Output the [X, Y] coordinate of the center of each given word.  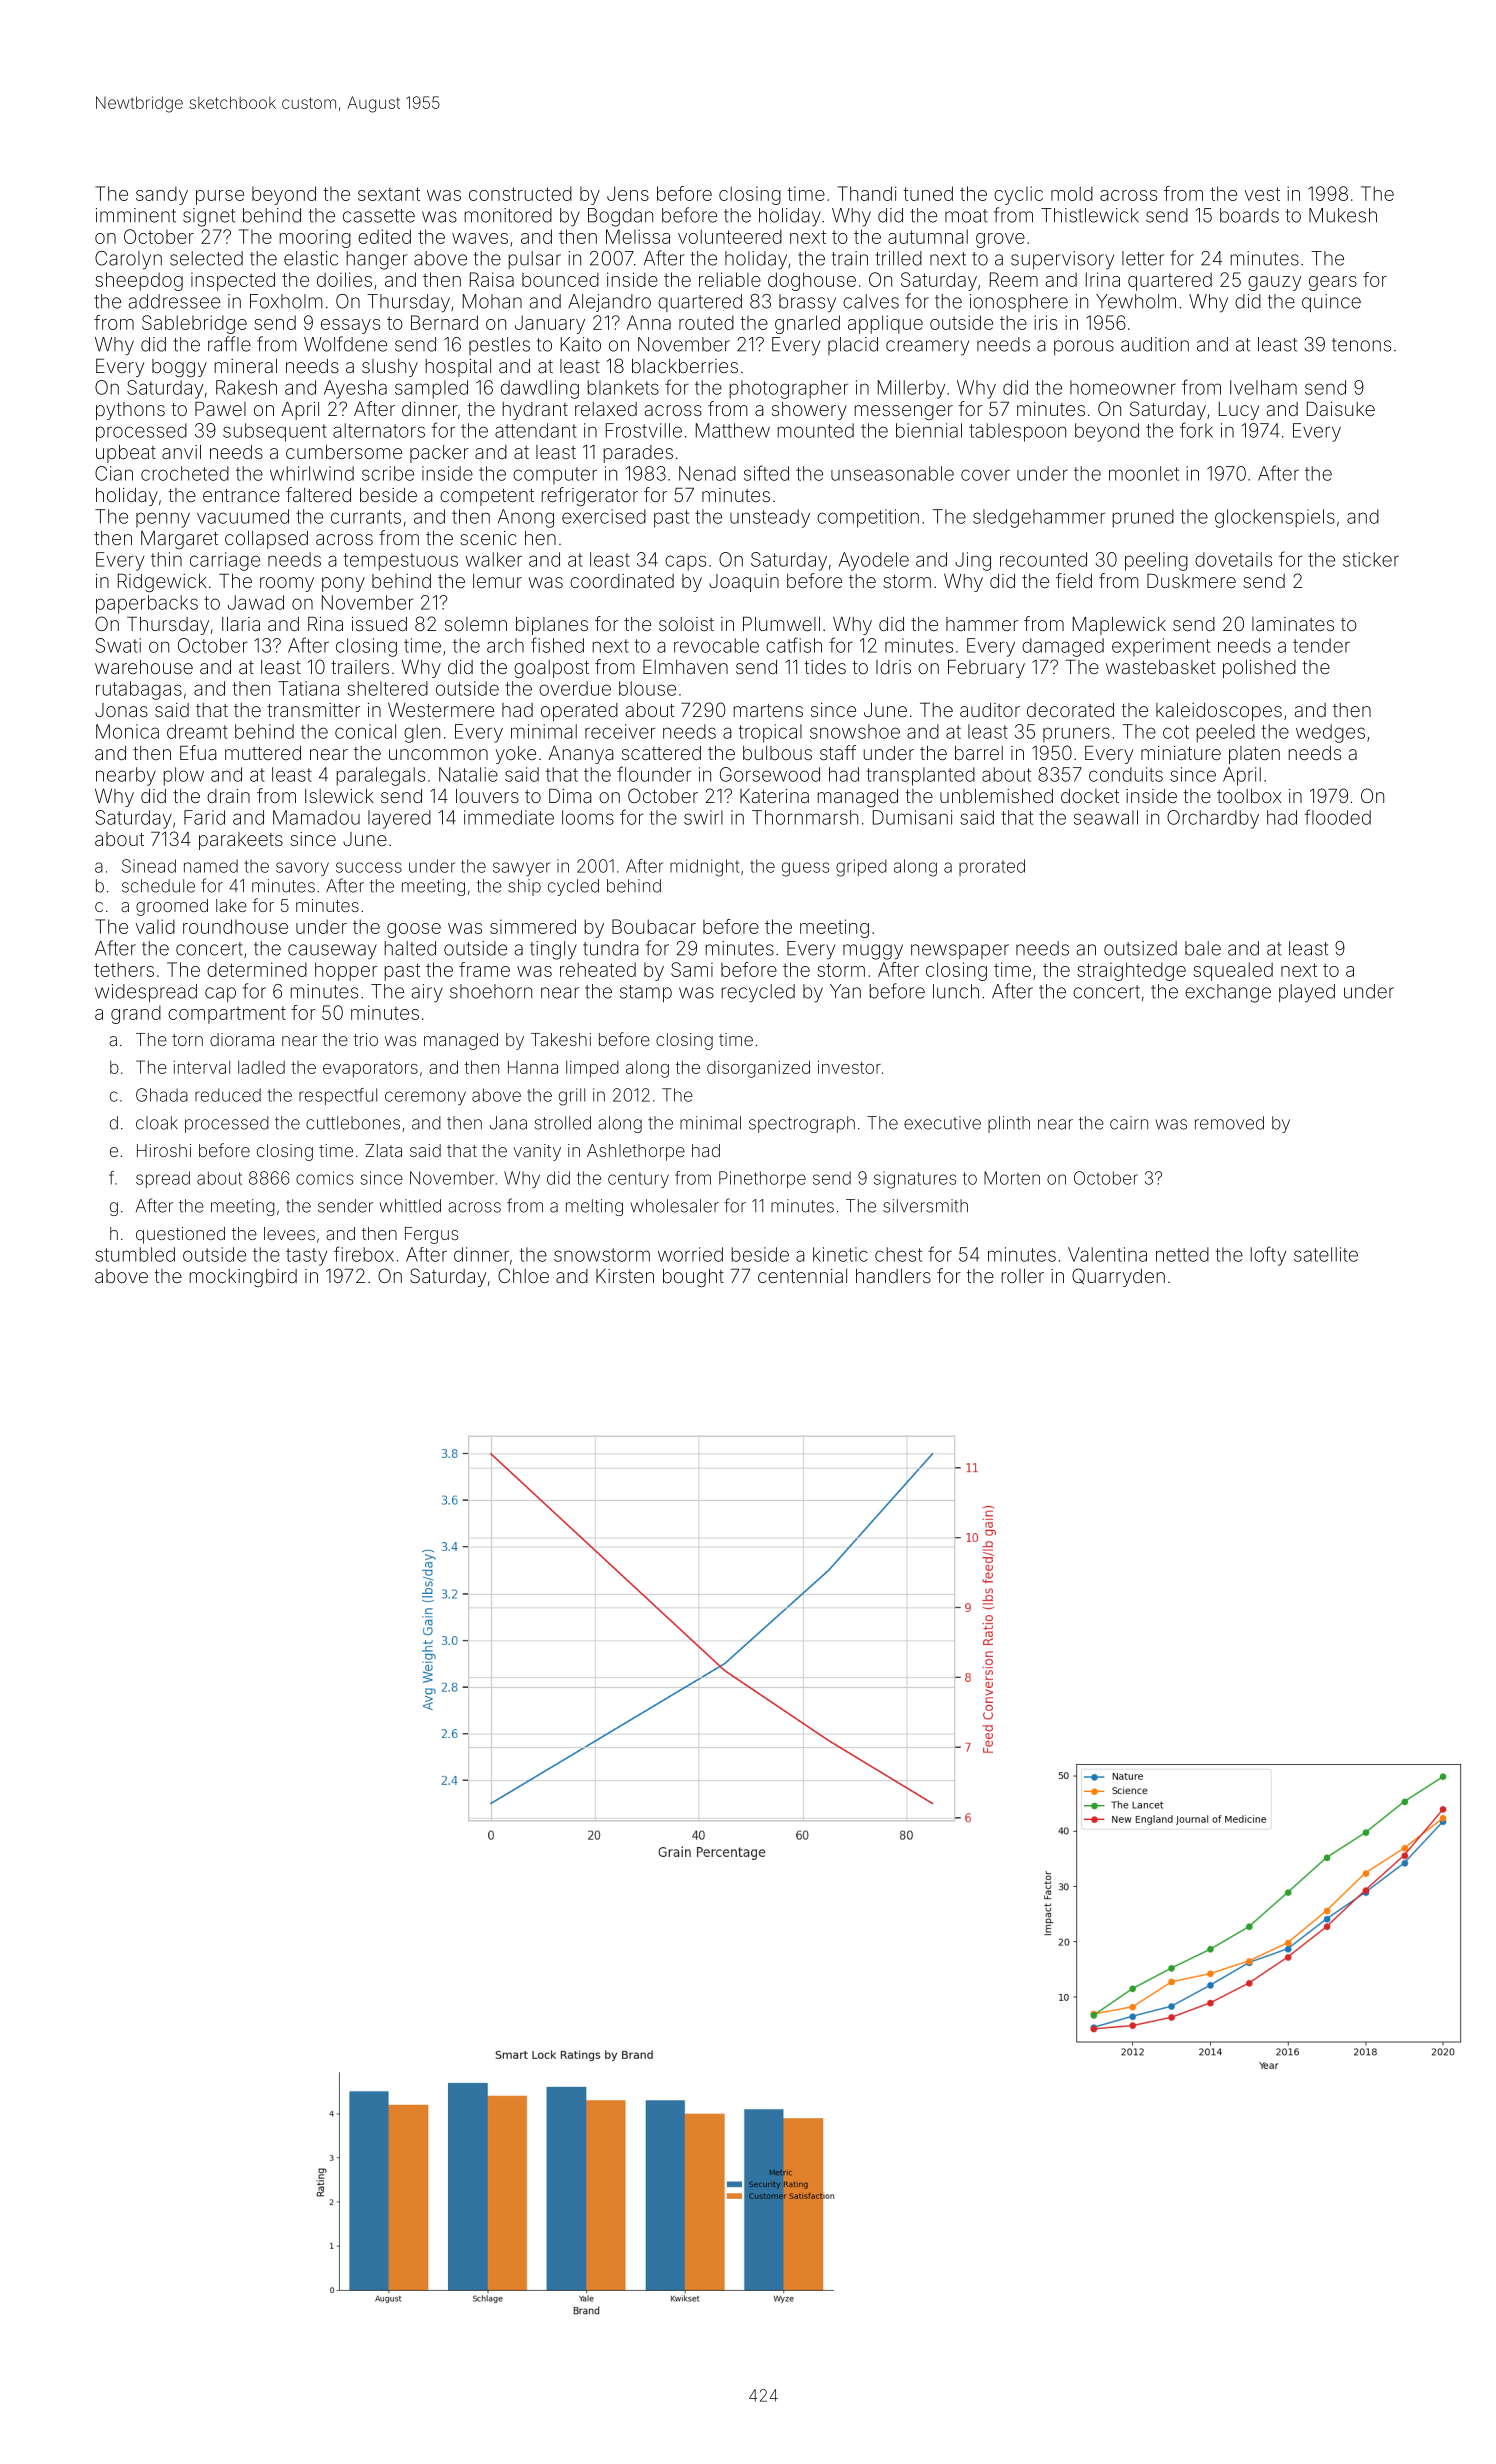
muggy [873, 952]
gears [1333, 283]
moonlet [1144, 473]
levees [289, 1233]
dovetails [1233, 559]
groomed [172, 907]
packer [439, 454]
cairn [1129, 1123]
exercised [604, 516]
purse [220, 197]
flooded [1338, 817]
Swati [118, 645]
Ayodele [874, 561]
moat [966, 216]
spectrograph [802, 1124]
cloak [157, 1123]
